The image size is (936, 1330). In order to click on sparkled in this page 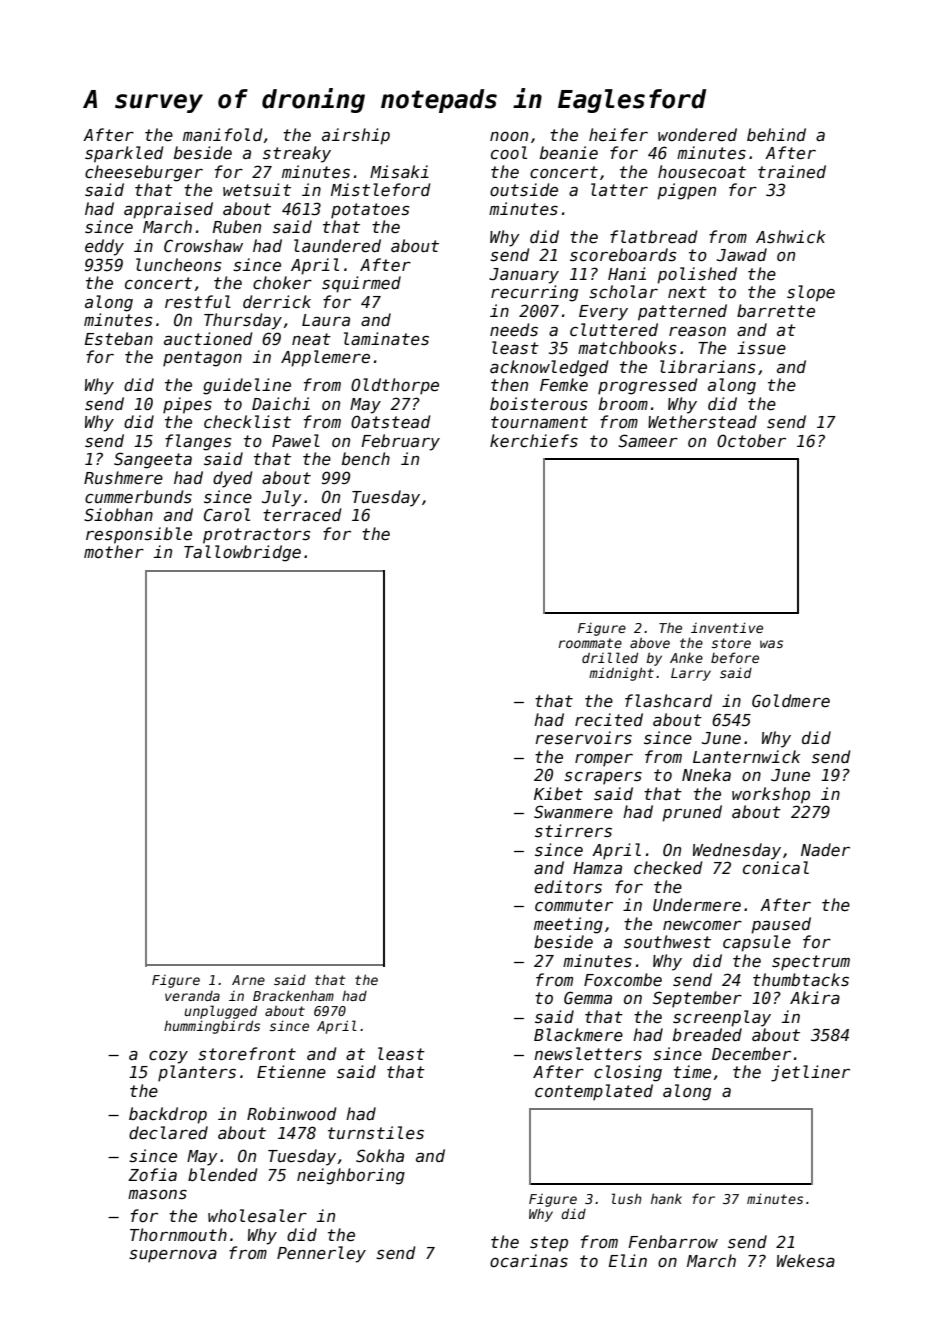, I will do `click(124, 154)`.
